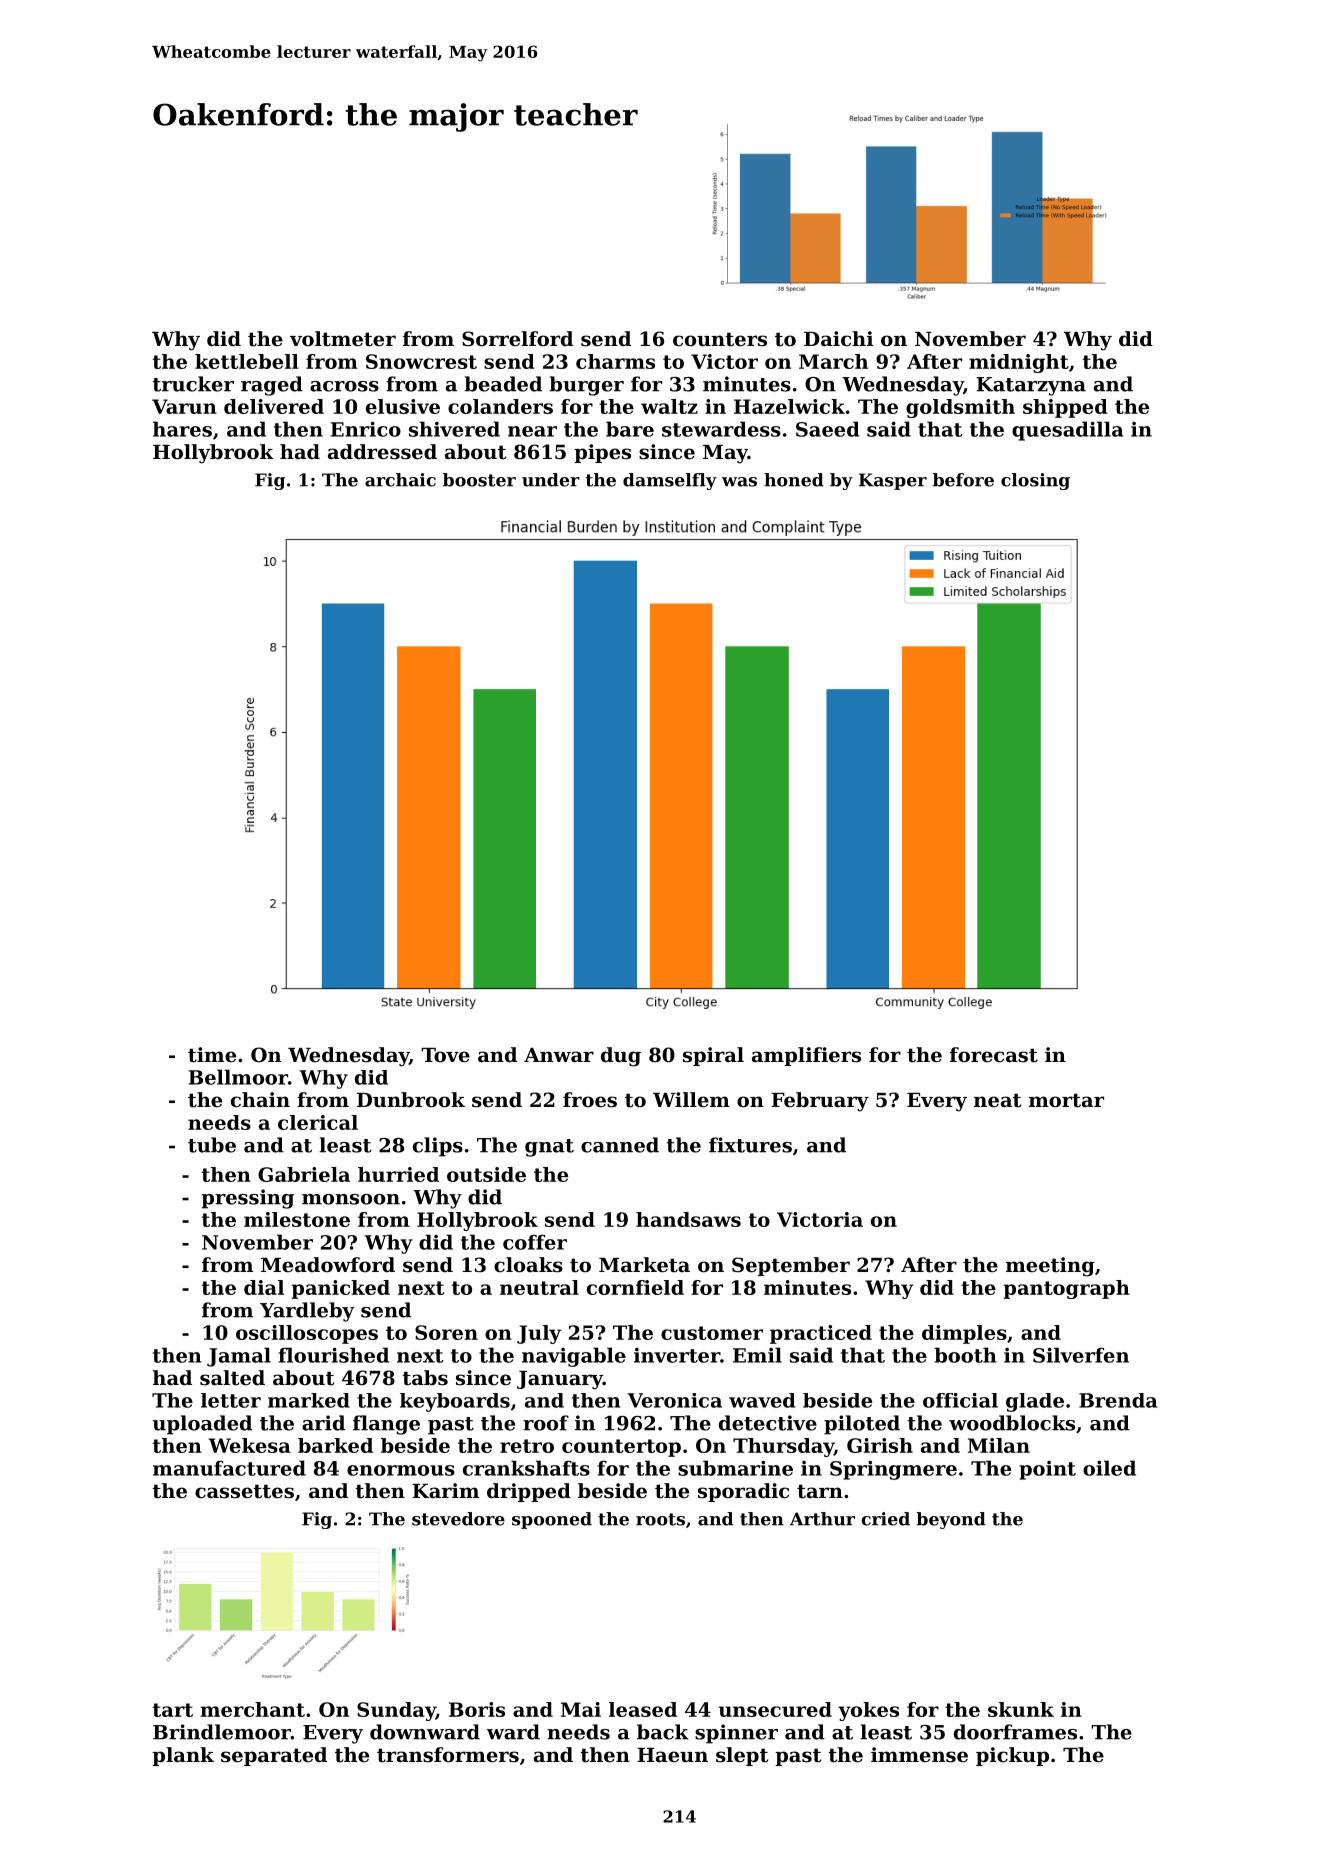 This screenshot has height=1874, width=1325. I want to click on woodblocks, so click(1012, 1423).
